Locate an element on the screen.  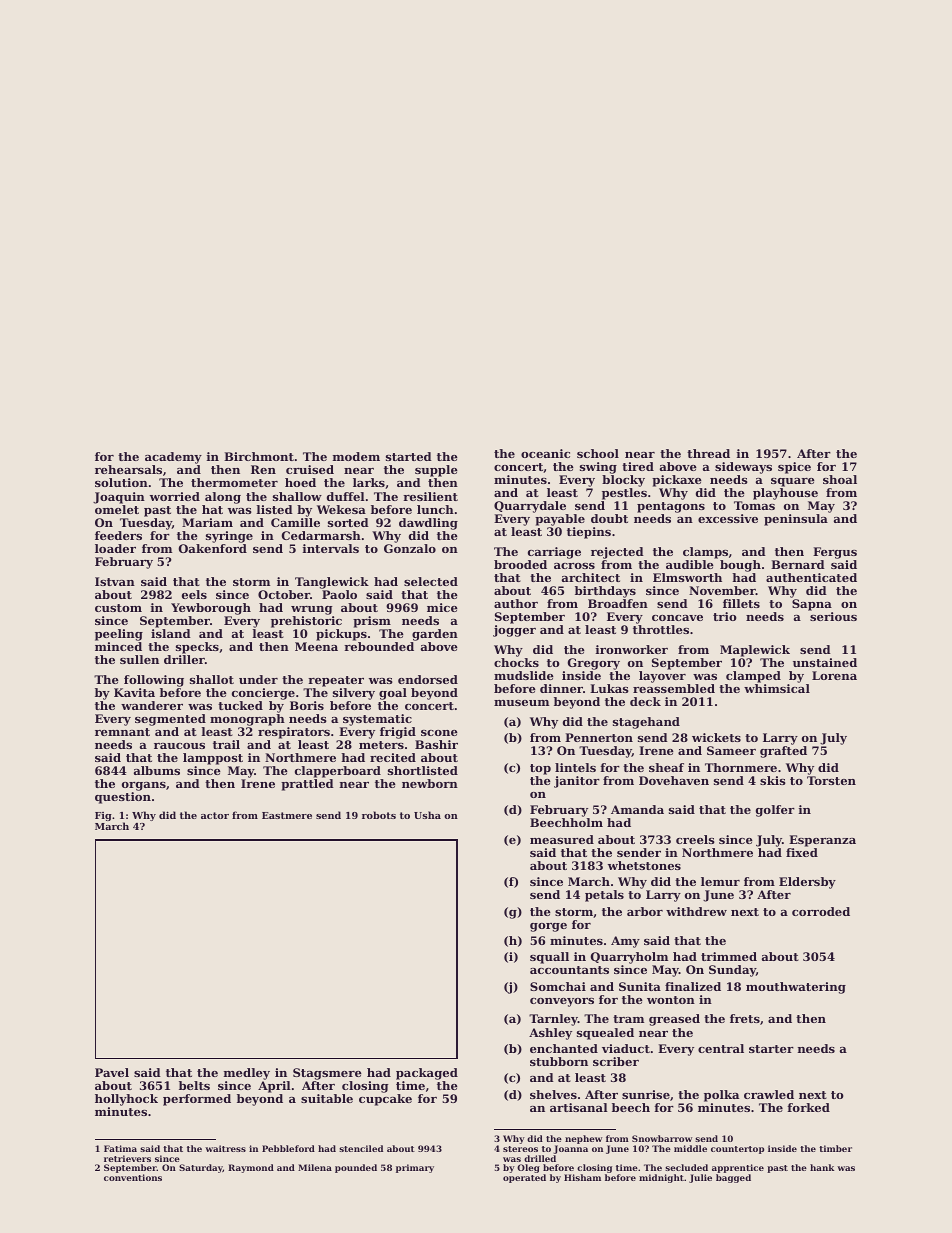
worried is located at coordinates (175, 496).
